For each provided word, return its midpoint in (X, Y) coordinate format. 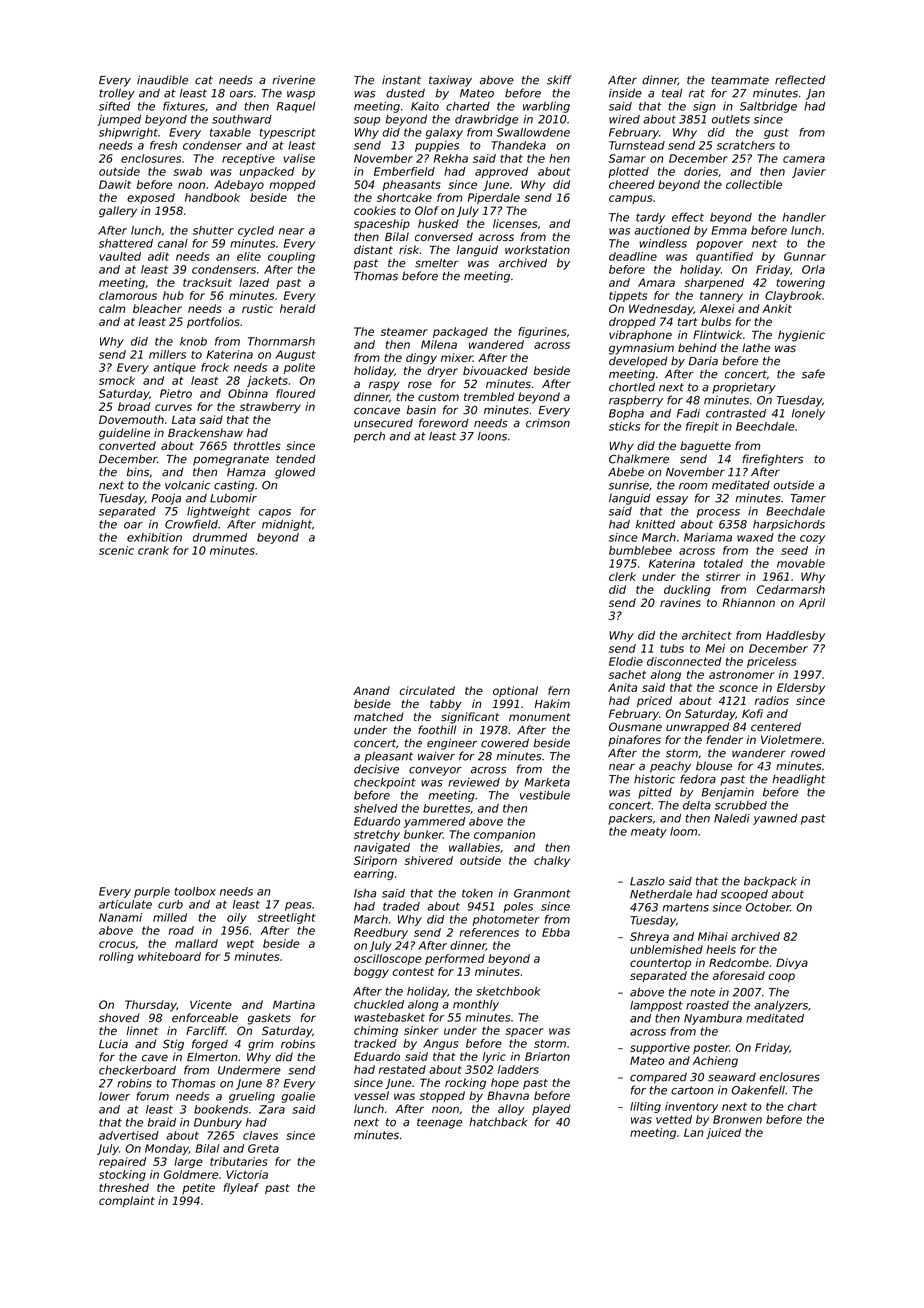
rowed (808, 753)
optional (515, 691)
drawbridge (486, 120)
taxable (230, 132)
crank (153, 550)
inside (625, 93)
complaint (127, 1201)
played (551, 1110)
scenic (116, 550)
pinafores (634, 740)
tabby (446, 705)
